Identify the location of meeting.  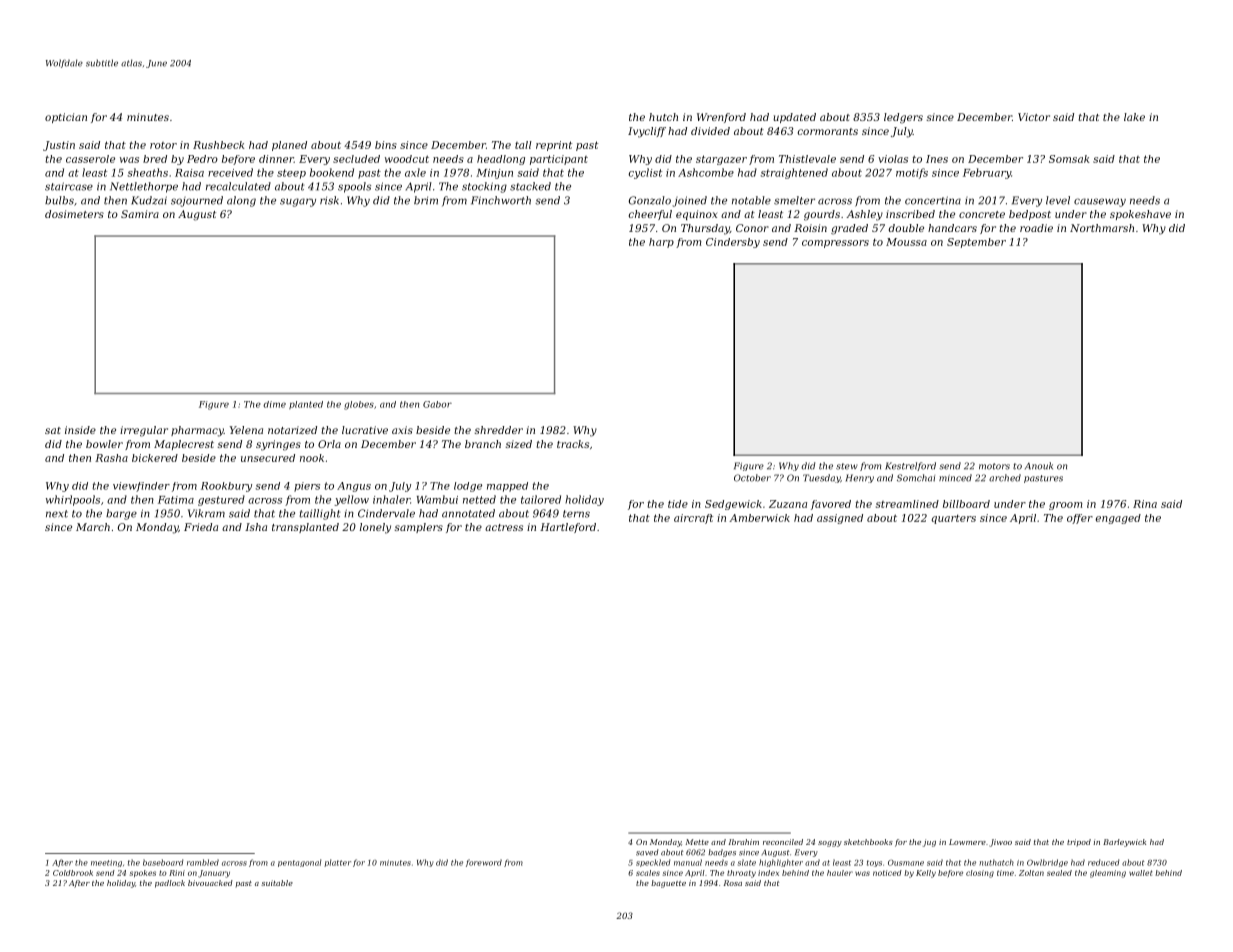
(106, 863).
